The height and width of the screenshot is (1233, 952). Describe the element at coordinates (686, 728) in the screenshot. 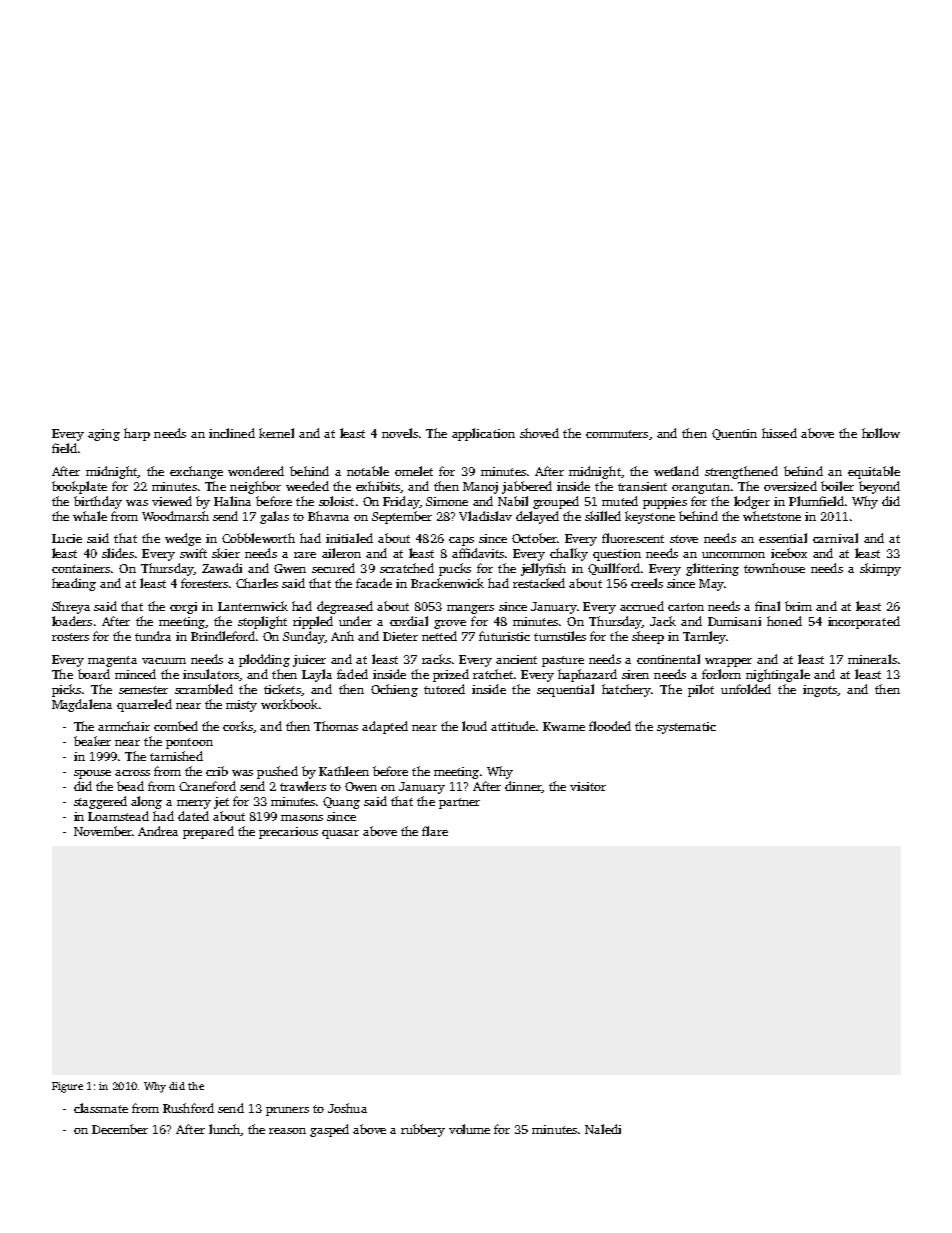

I see `systematic` at that location.
